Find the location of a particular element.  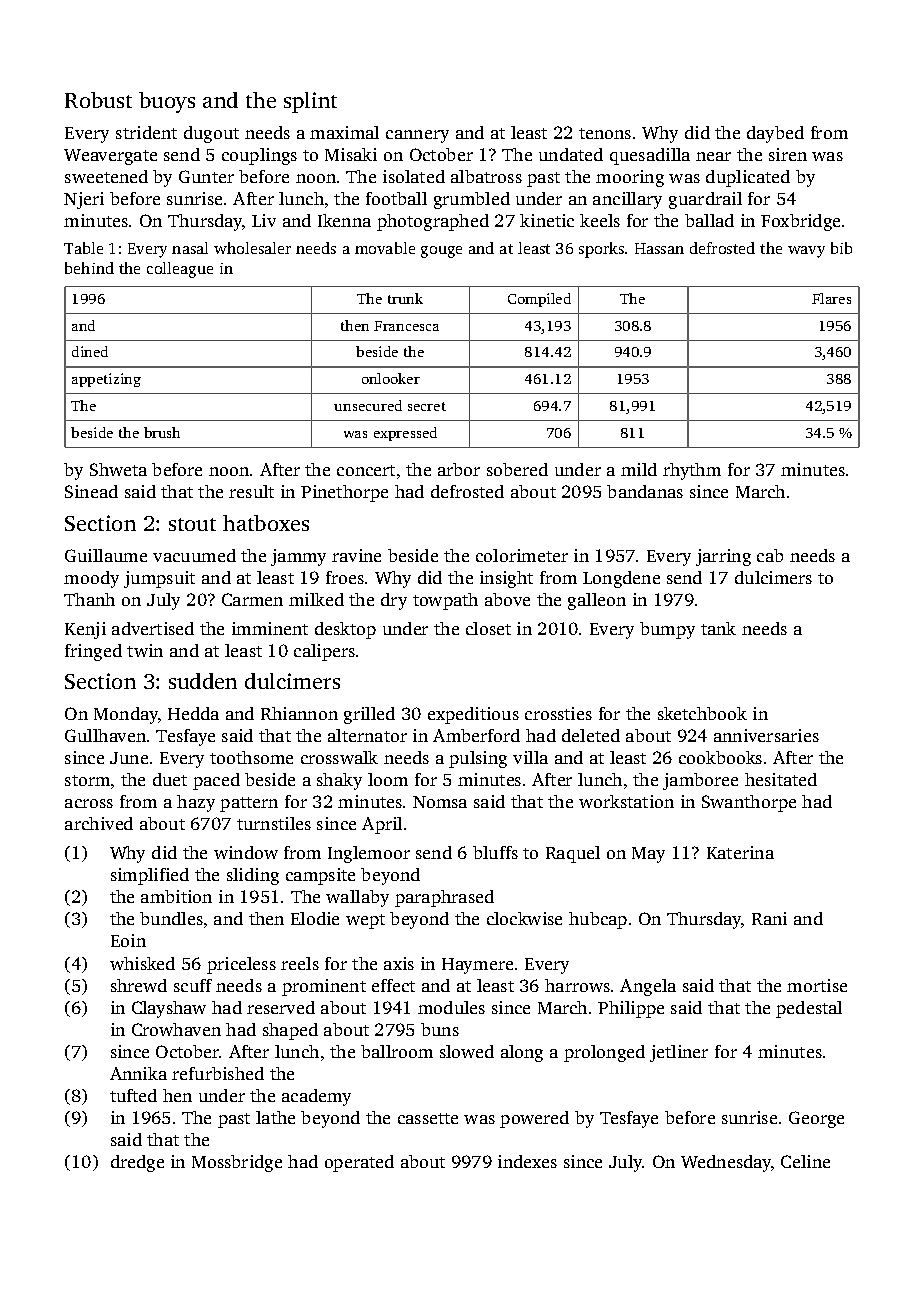

daybed is located at coordinates (775, 134).
